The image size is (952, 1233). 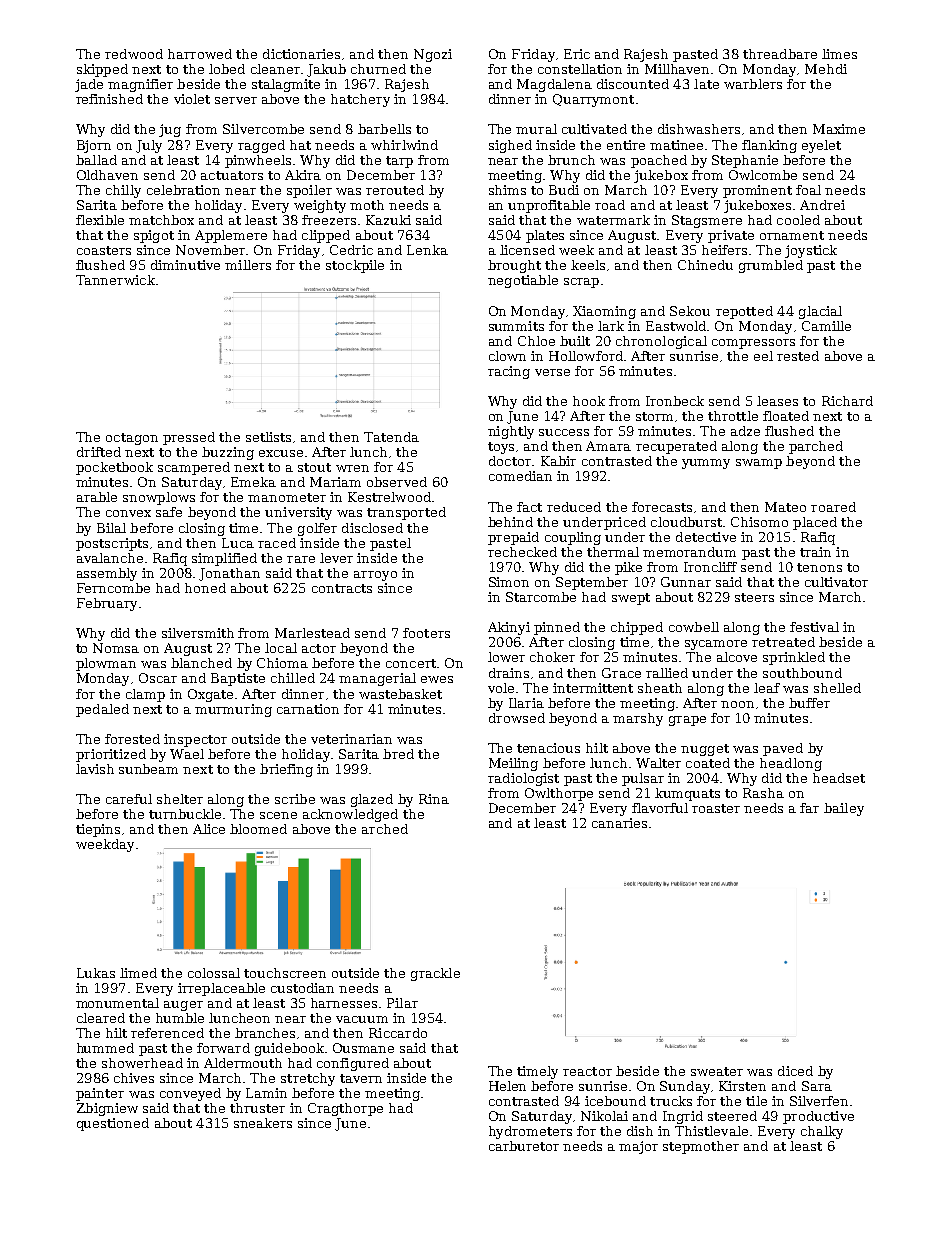 What do you see at coordinates (769, 146) in the page?
I see `flanking` at bounding box center [769, 146].
